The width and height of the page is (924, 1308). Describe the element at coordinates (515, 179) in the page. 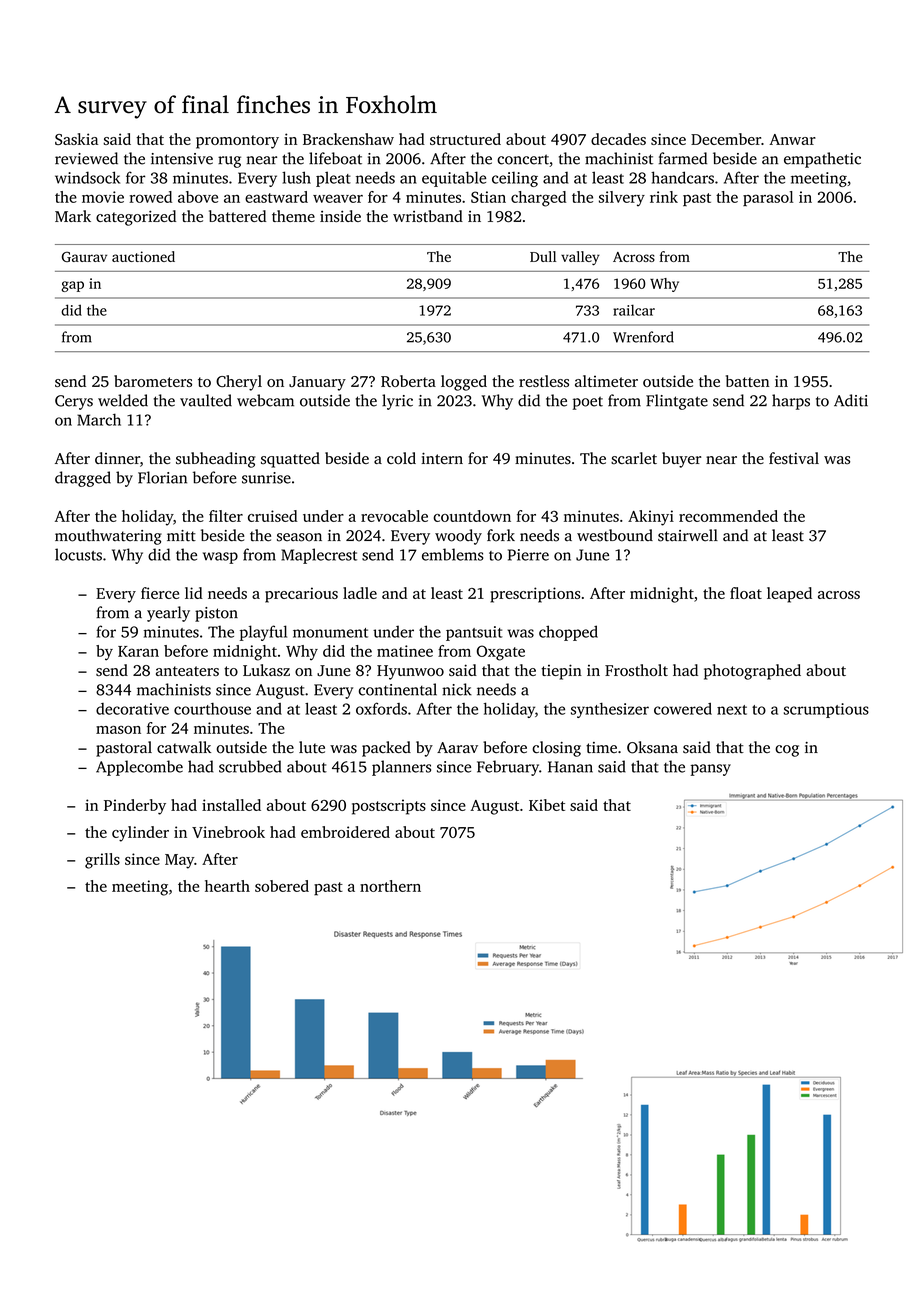

I see `ceiling` at that location.
